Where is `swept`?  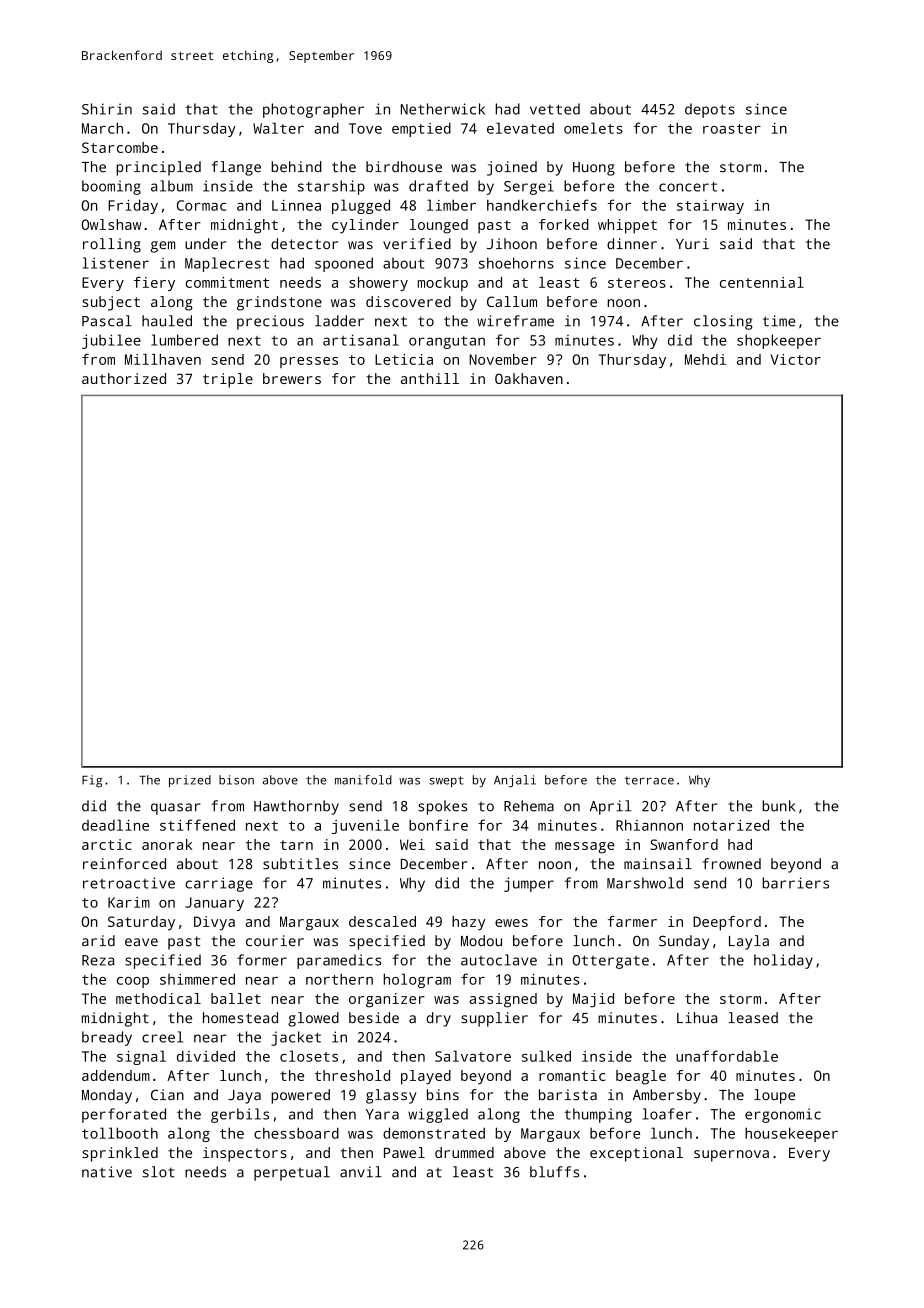
swept is located at coordinates (446, 782).
